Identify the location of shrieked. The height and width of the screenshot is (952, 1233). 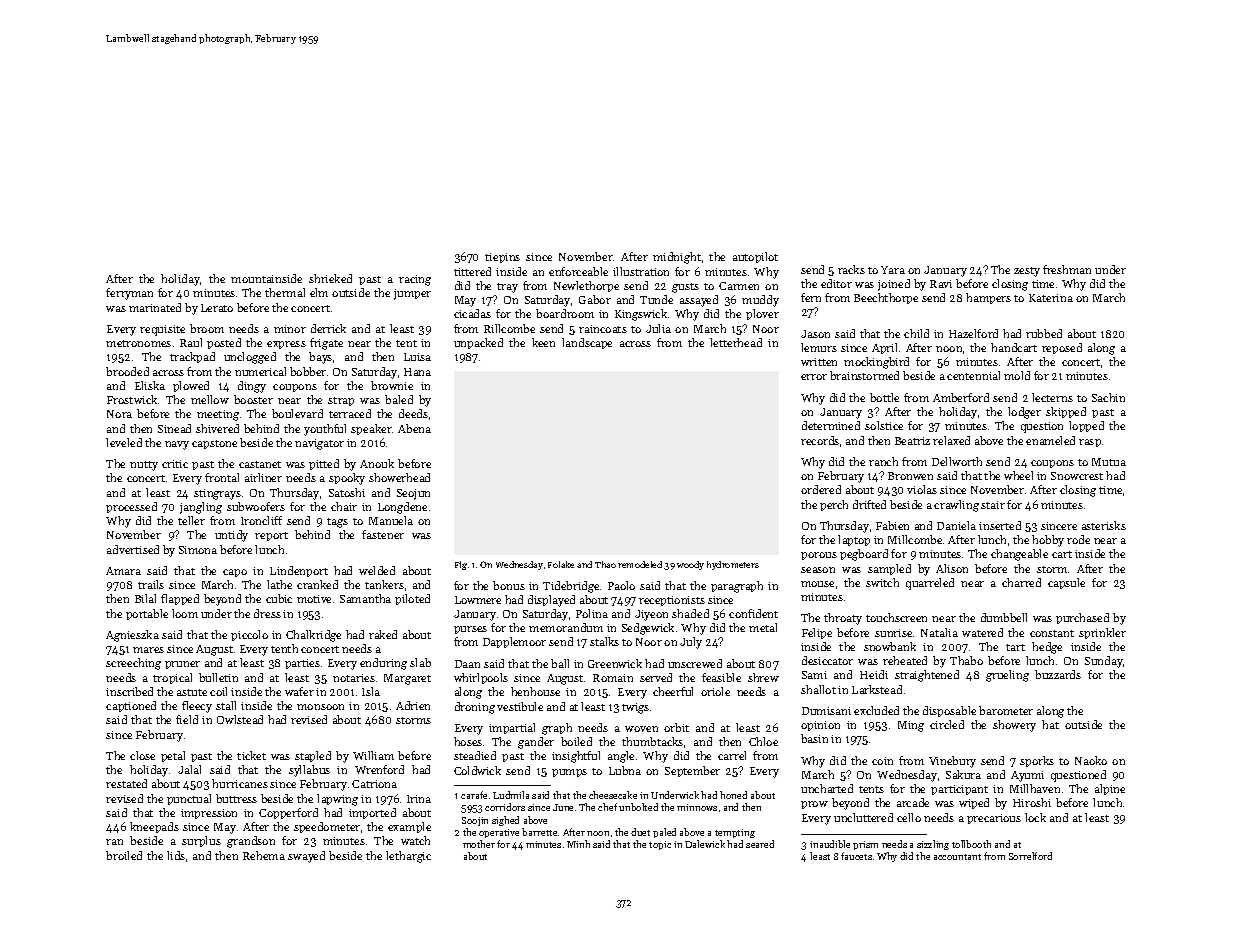
(330, 278).
